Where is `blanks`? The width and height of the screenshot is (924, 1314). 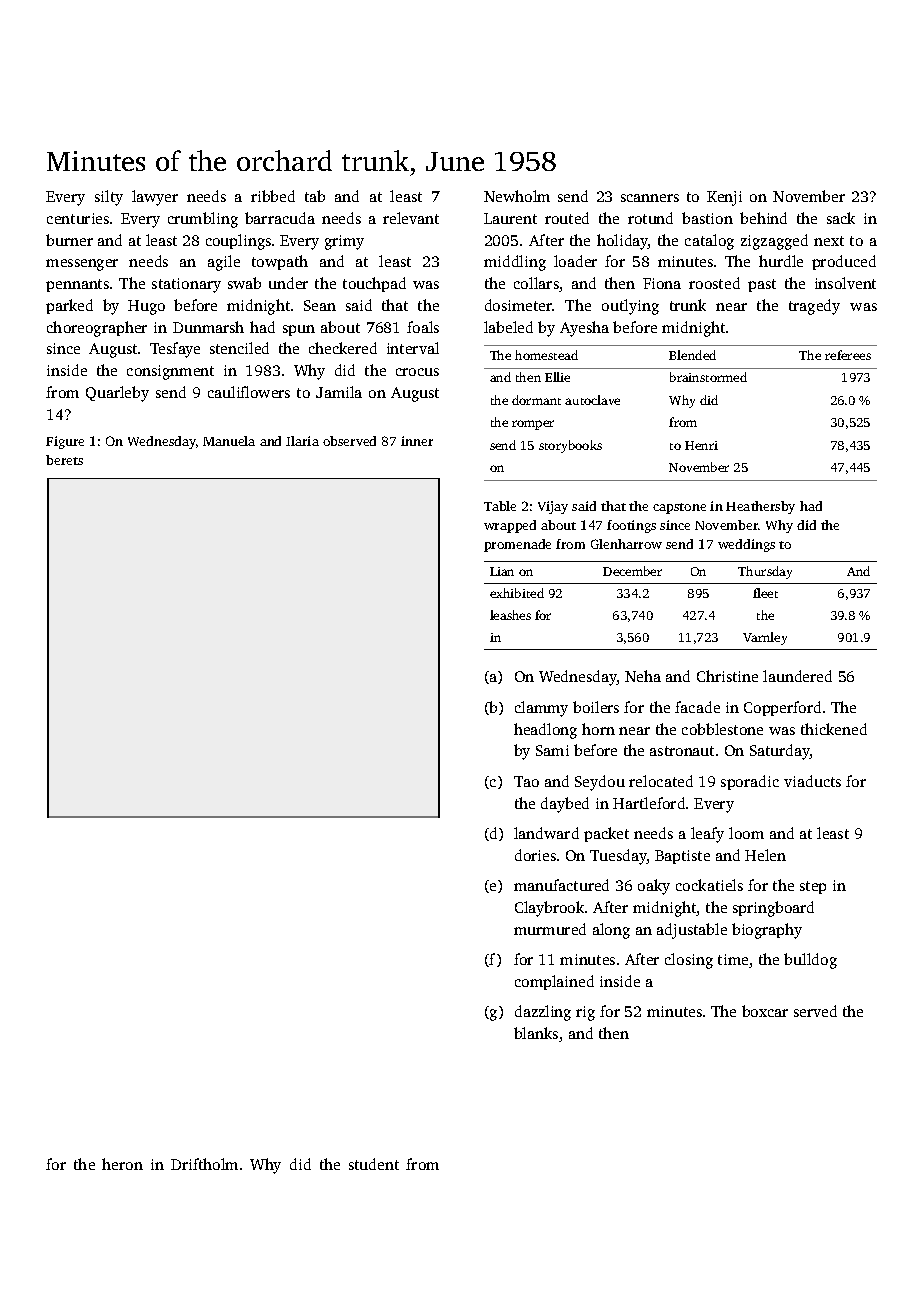
blanks is located at coordinates (536, 1033).
